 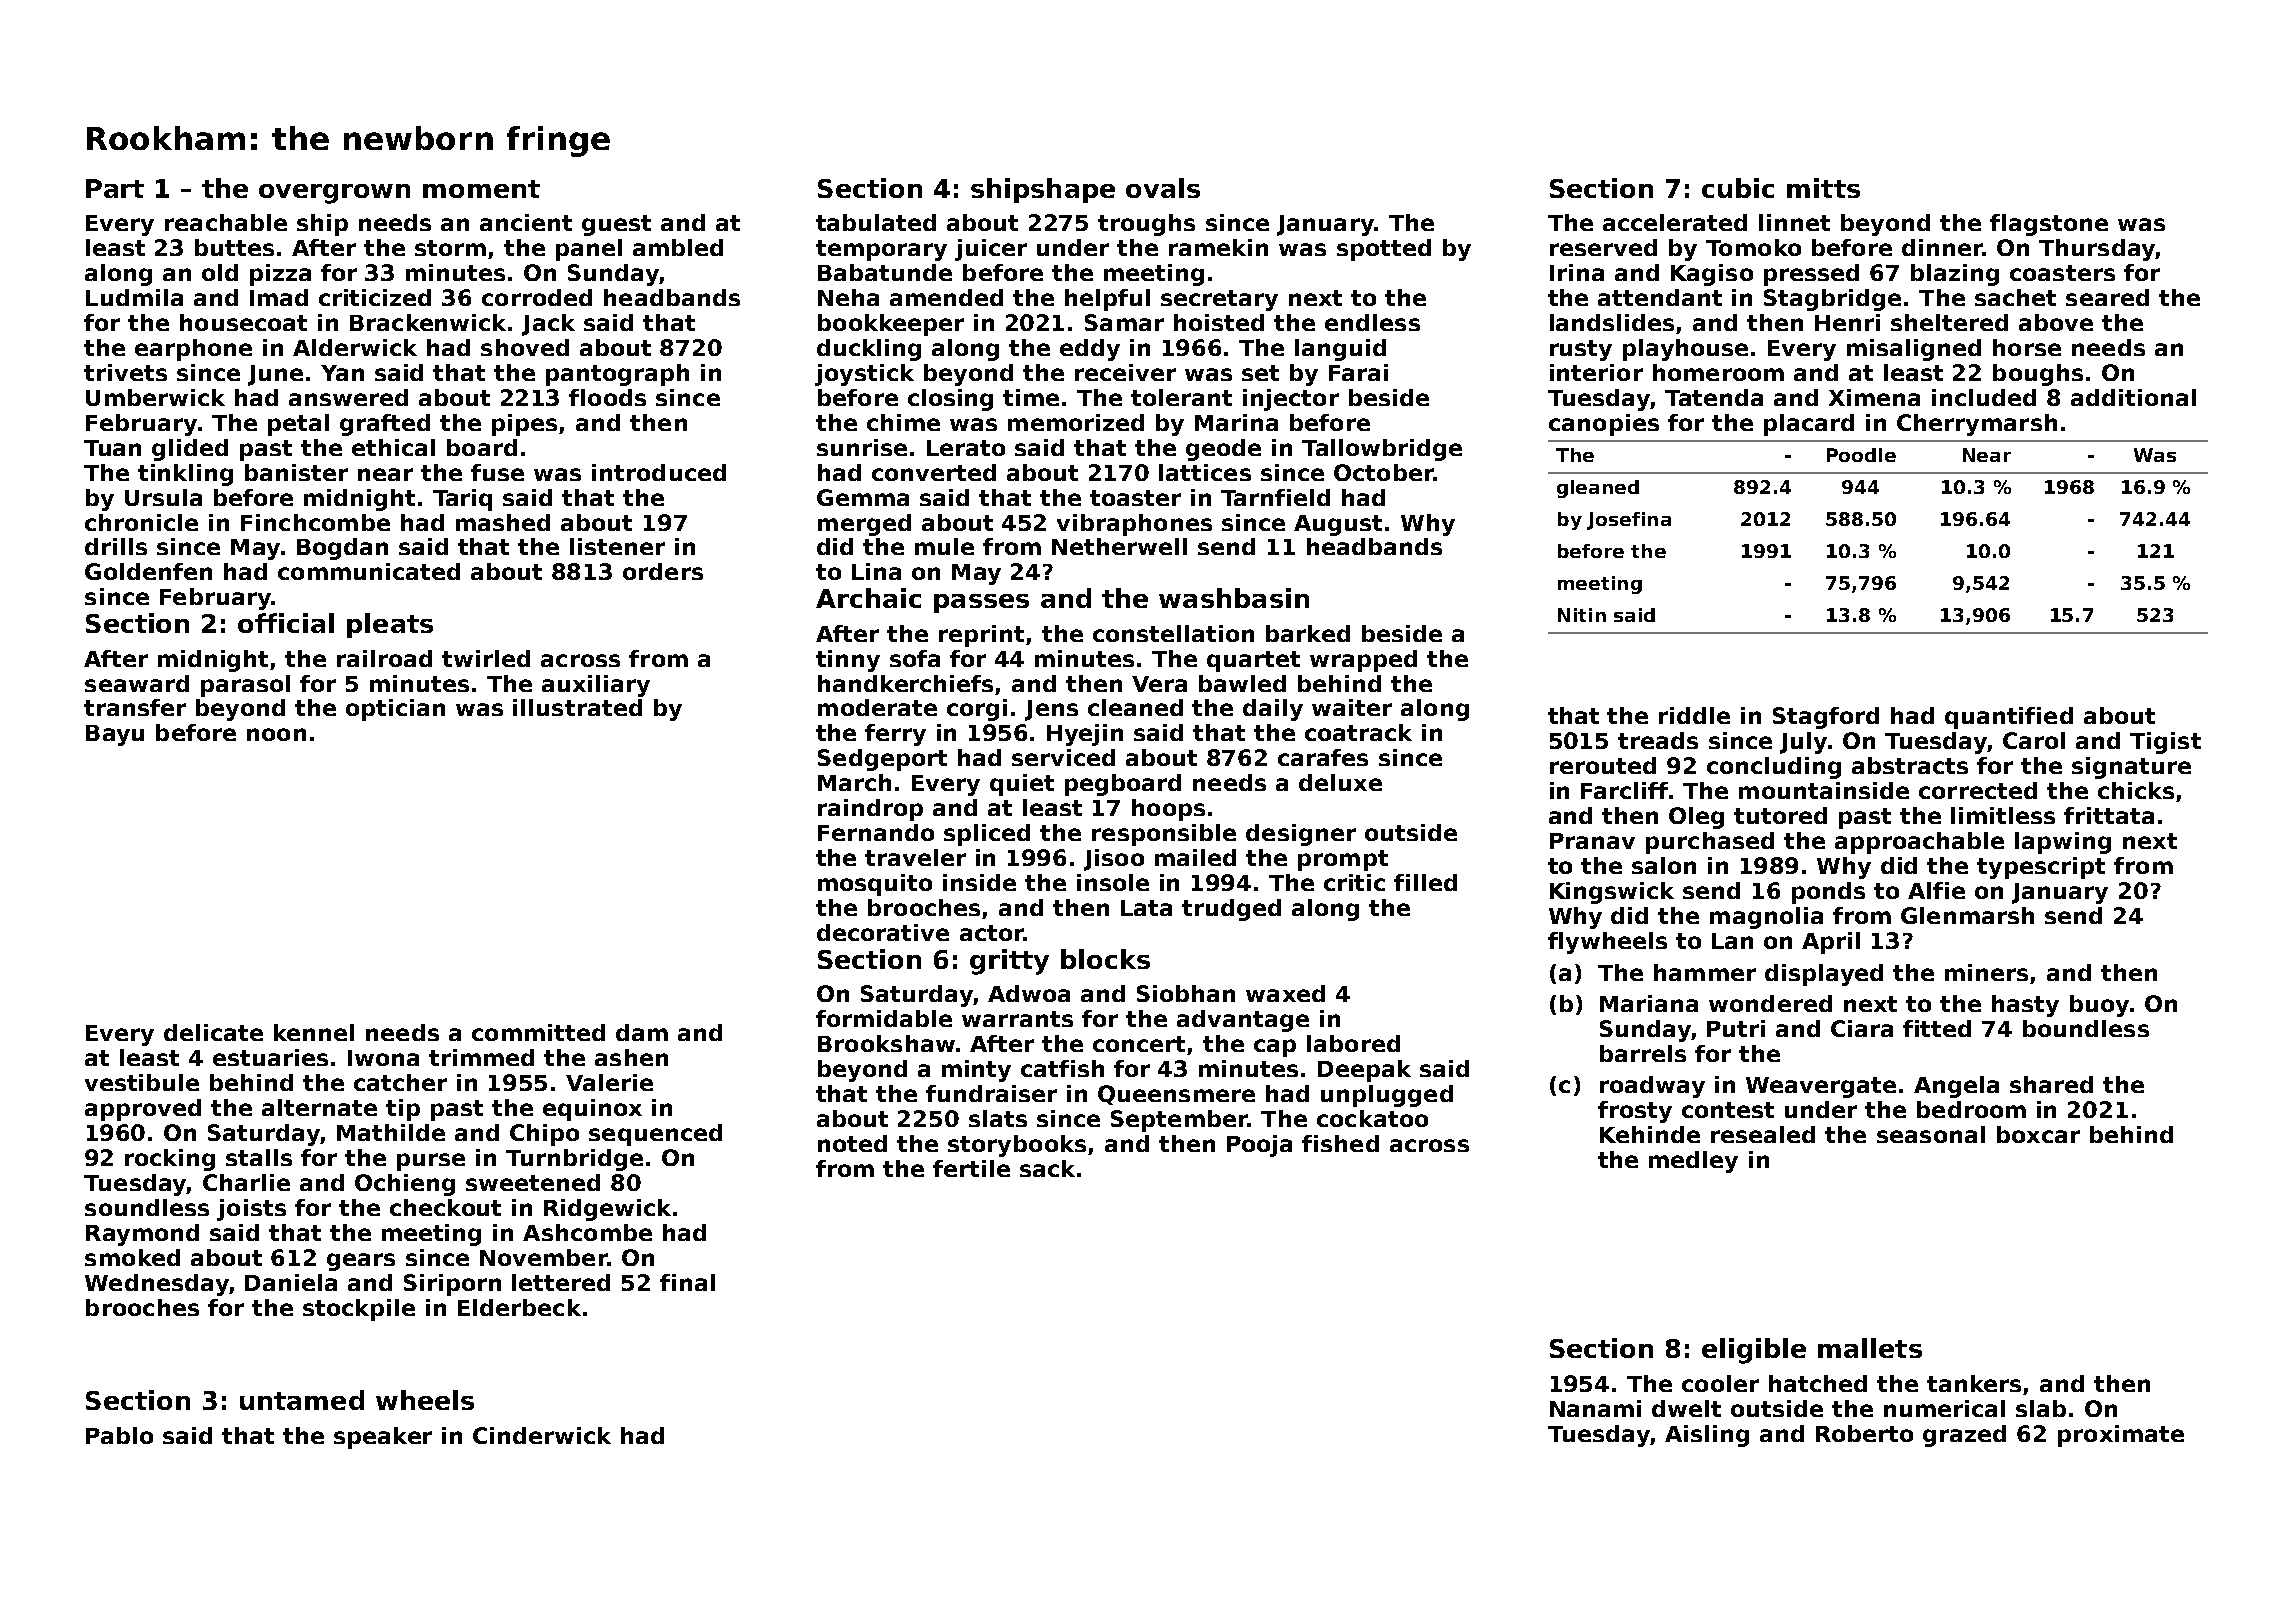 I want to click on quantified, so click(x=2009, y=718).
